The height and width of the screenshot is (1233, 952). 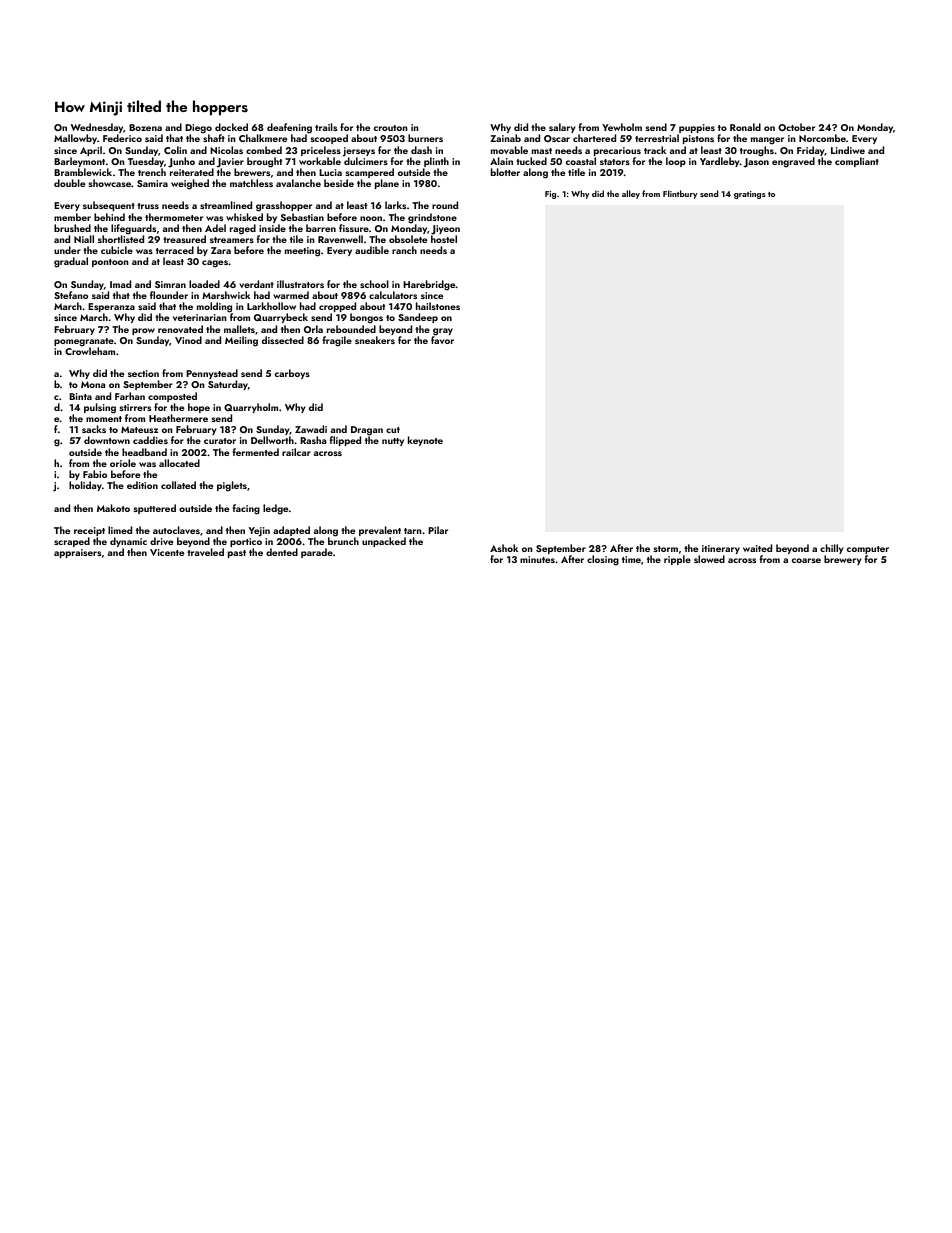 I want to click on keynote, so click(x=425, y=441).
